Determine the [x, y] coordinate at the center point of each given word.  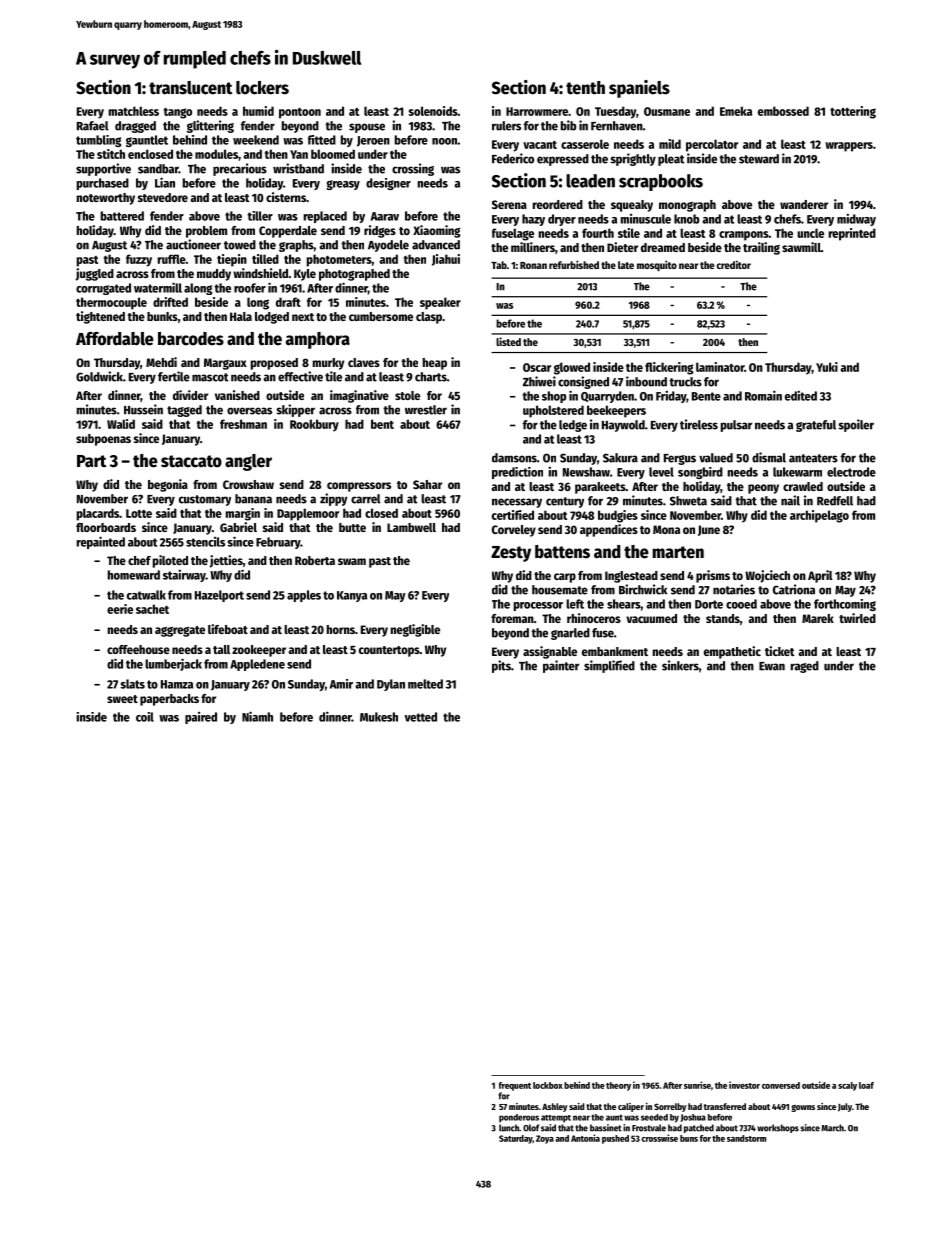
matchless [134, 111]
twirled [857, 618]
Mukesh [379, 717]
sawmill [801, 247]
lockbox [548, 1085]
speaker [440, 303]
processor [538, 606]
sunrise [697, 1085]
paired [201, 718]
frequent [515, 1086]
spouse [367, 128]
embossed [783, 111]
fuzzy [139, 260]
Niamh [257, 716]
